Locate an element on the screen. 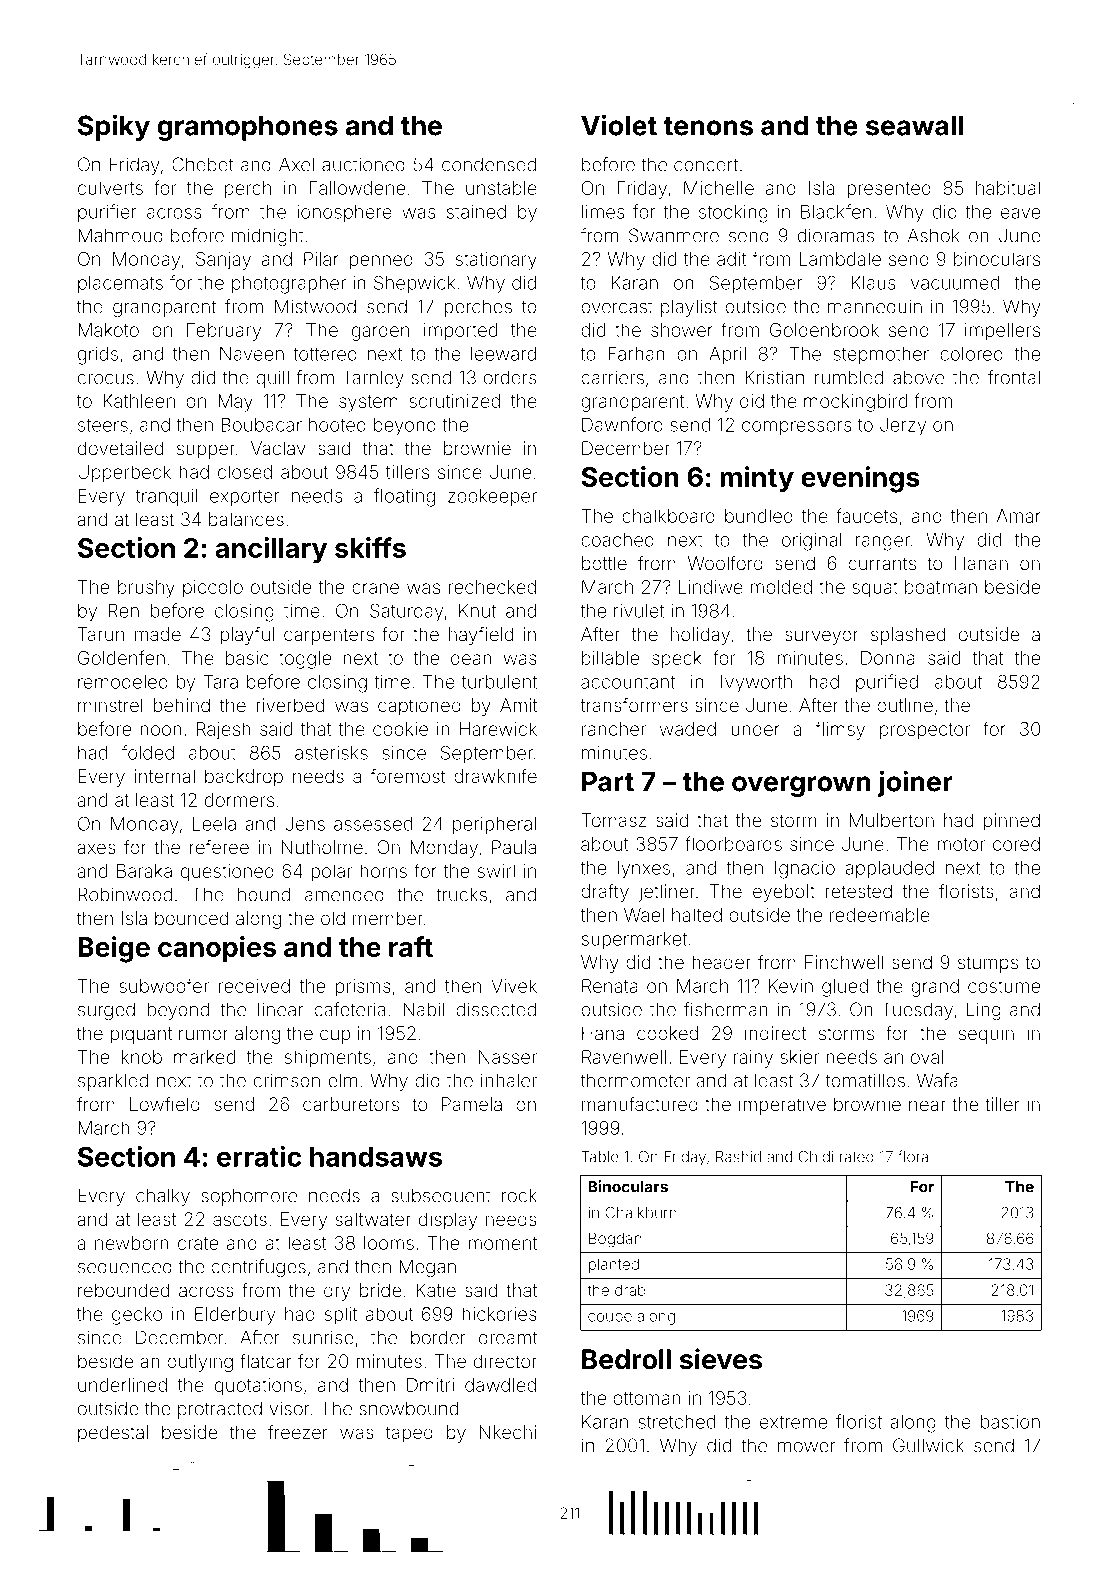 This screenshot has width=1118, height=1581. eyebolt is located at coordinates (784, 893).
